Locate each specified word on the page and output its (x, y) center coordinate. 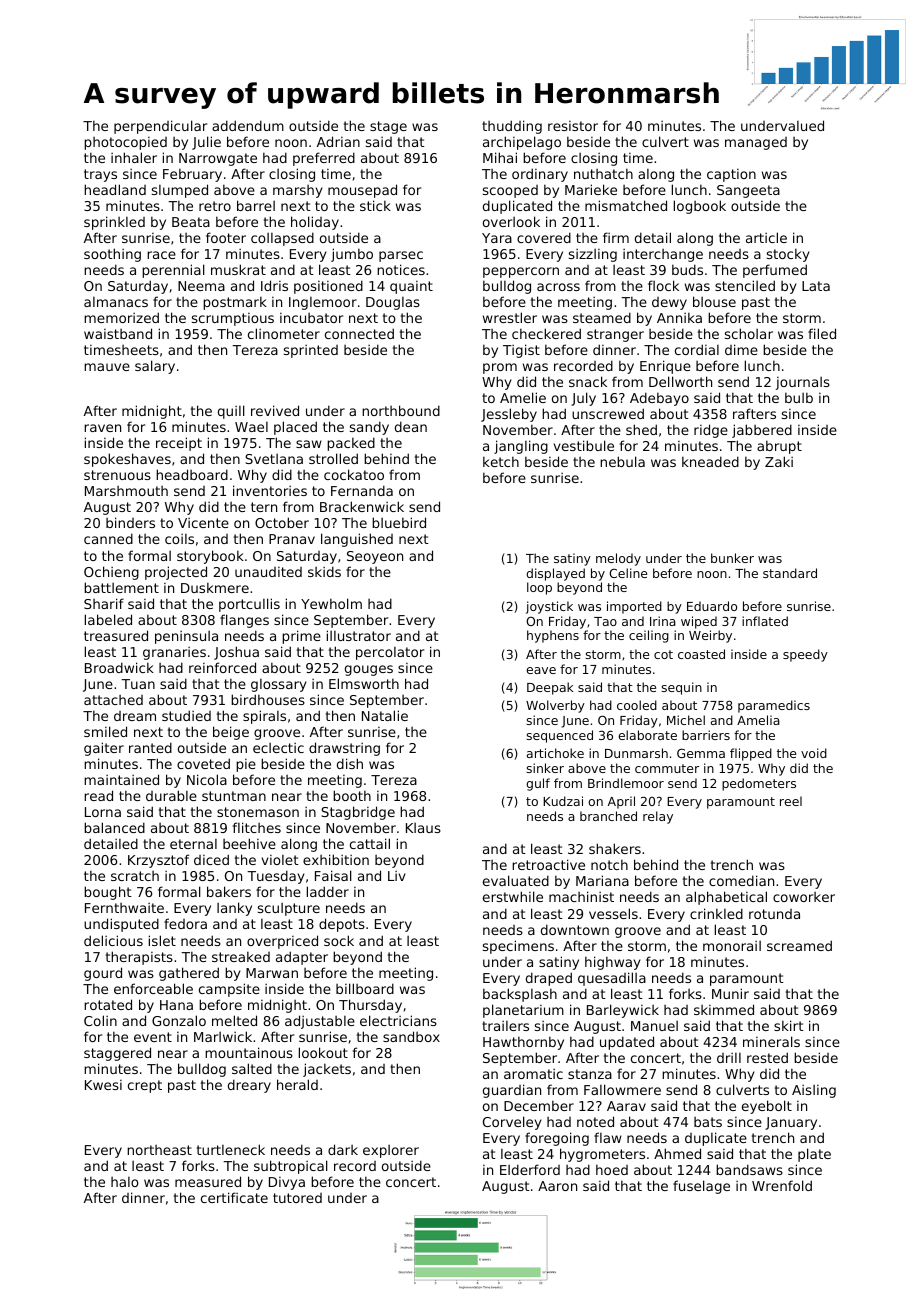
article (766, 237)
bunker (732, 558)
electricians (398, 1020)
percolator (390, 653)
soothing (112, 255)
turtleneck (231, 1149)
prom (500, 368)
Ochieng (111, 573)
